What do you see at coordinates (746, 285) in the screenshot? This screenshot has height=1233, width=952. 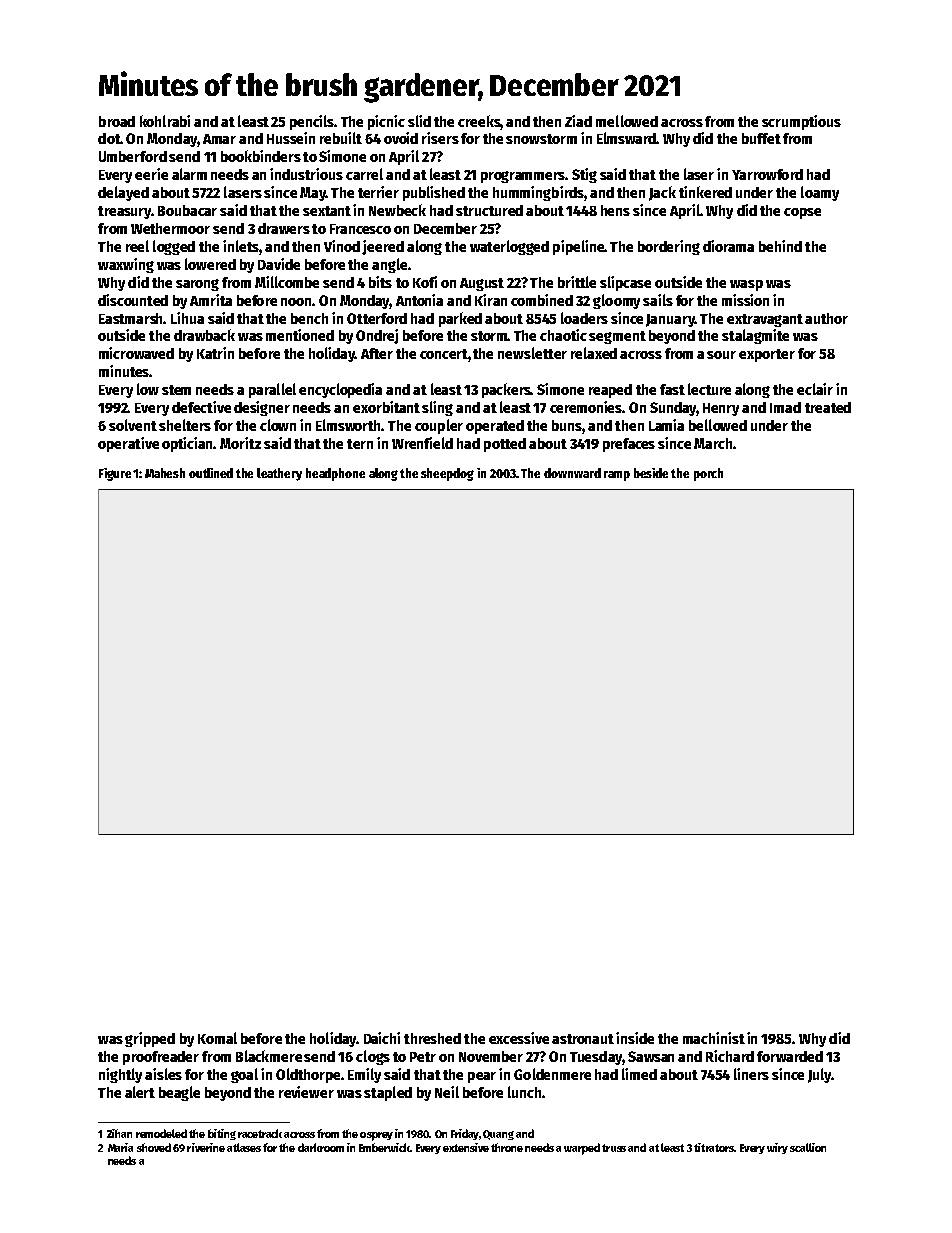 I see `wasp` at bounding box center [746, 285].
